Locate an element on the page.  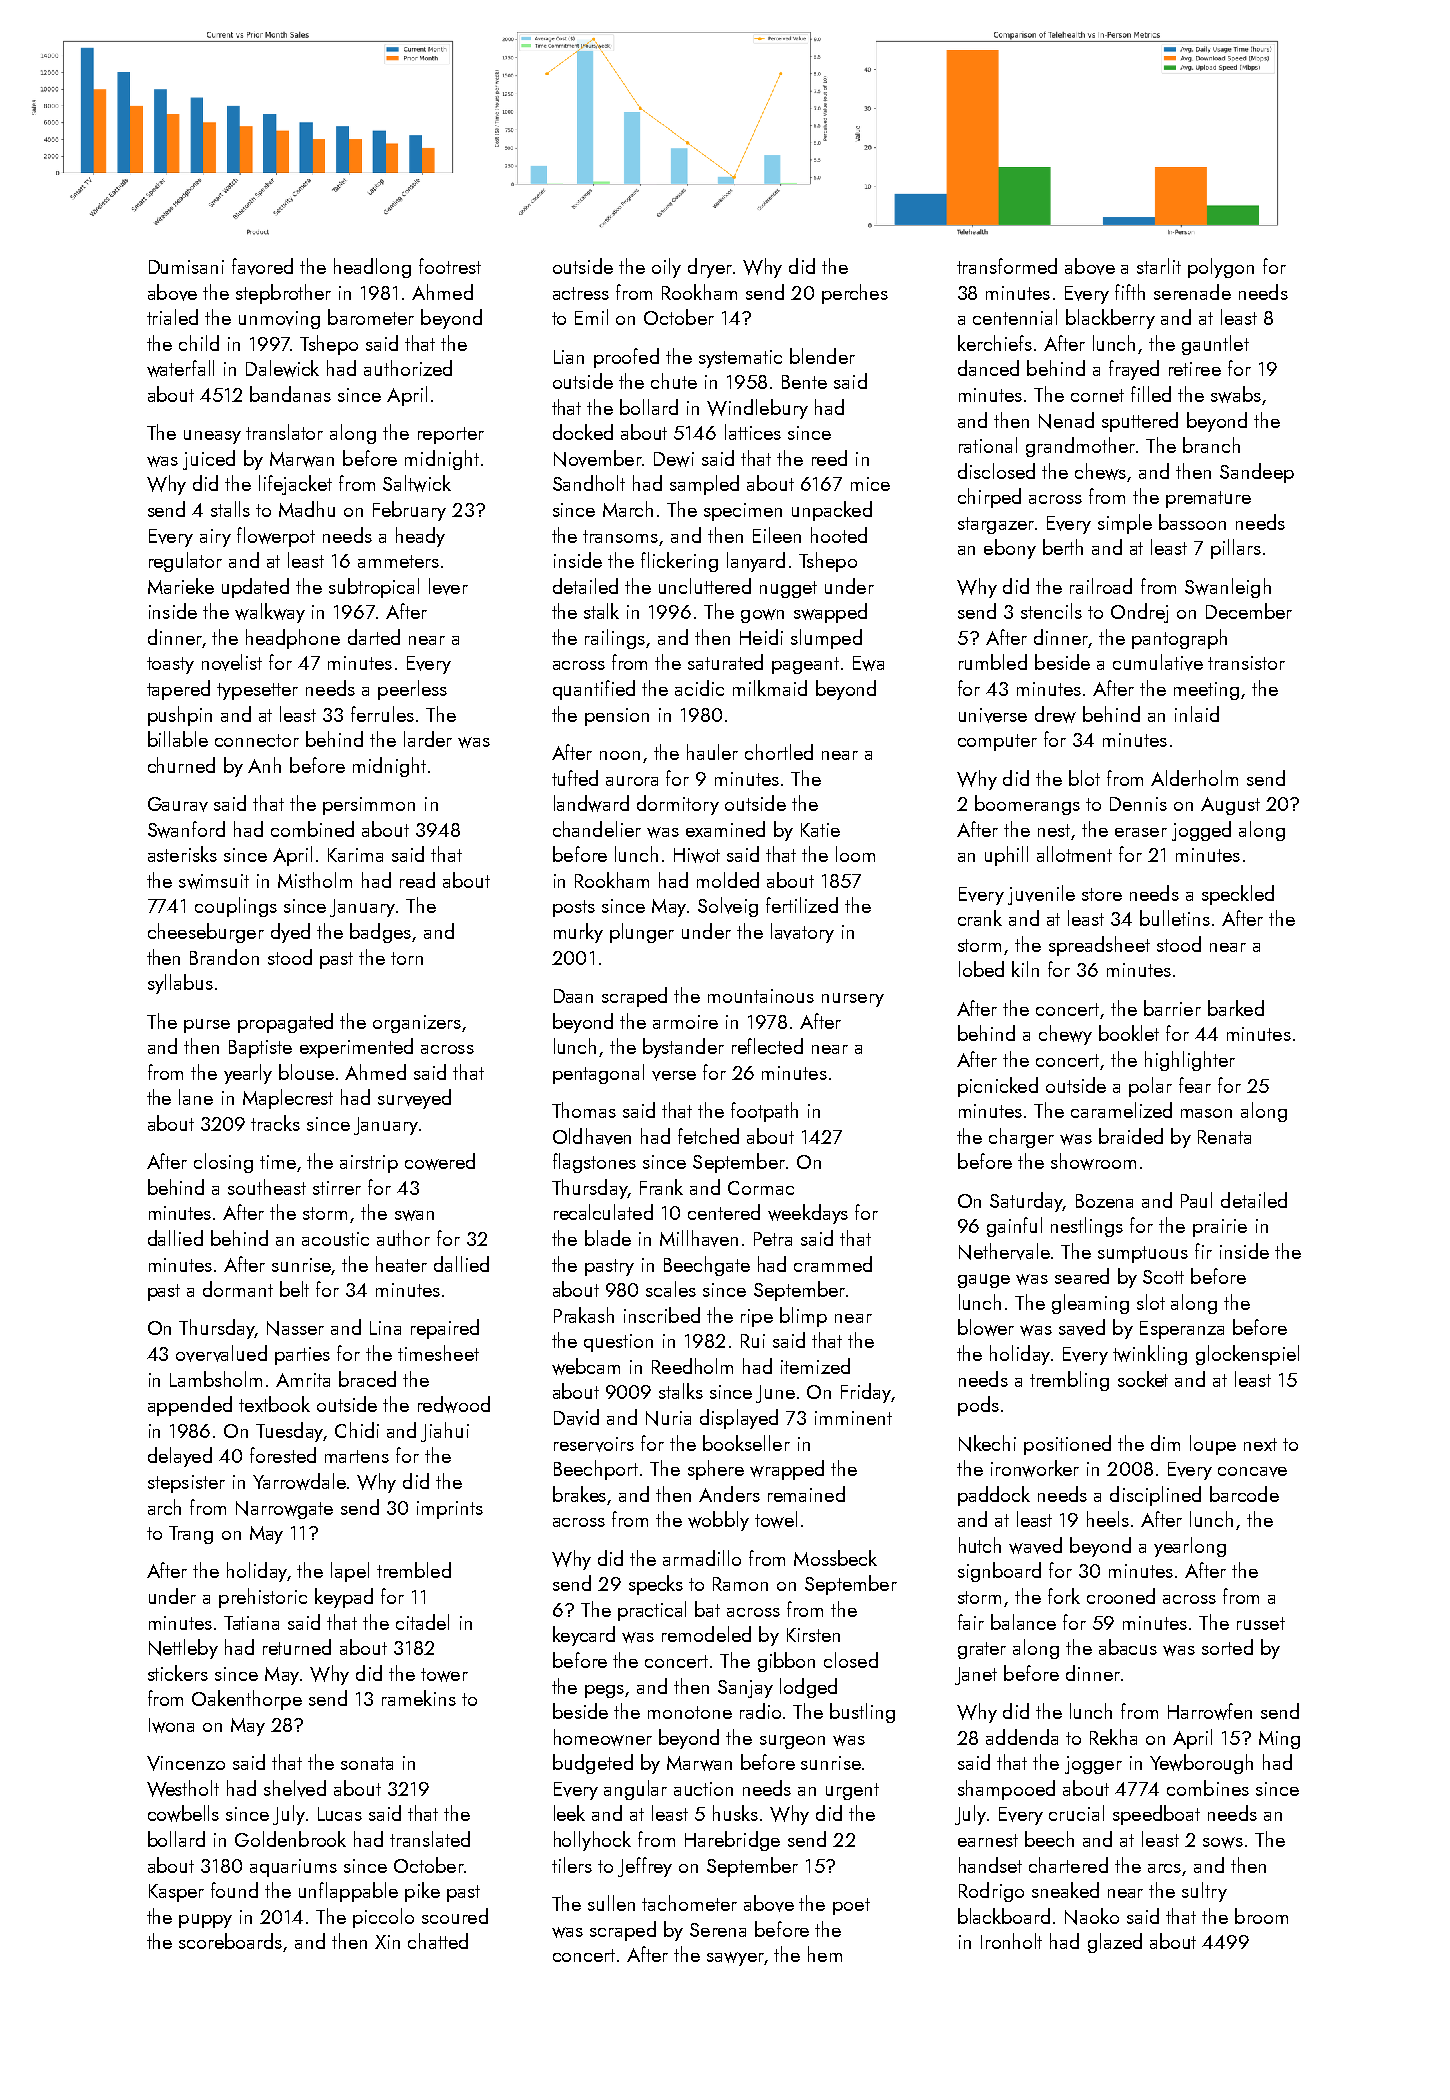
Hiwot is located at coordinates (697, 855).
